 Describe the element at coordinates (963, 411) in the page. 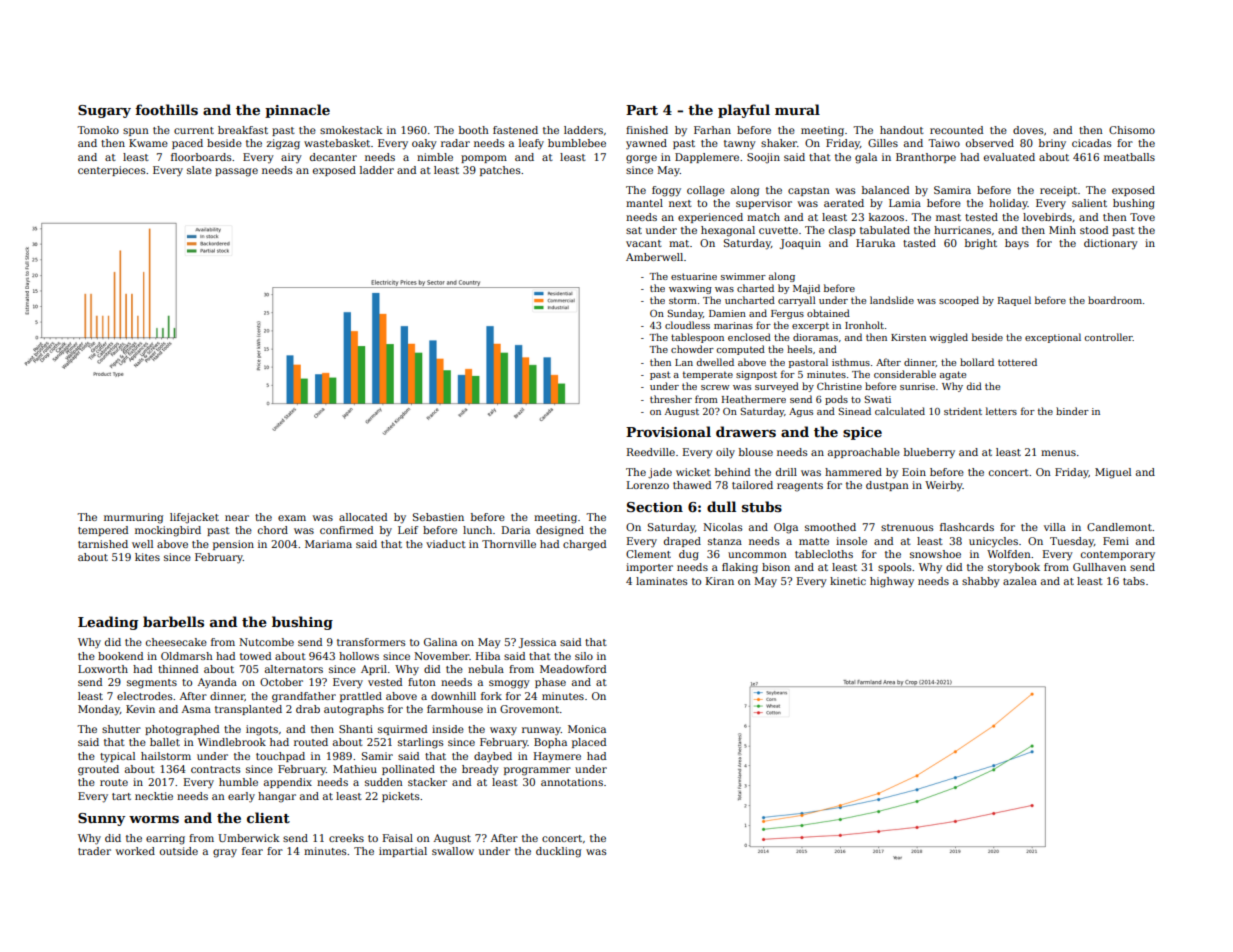

I see `strident` at that location.
